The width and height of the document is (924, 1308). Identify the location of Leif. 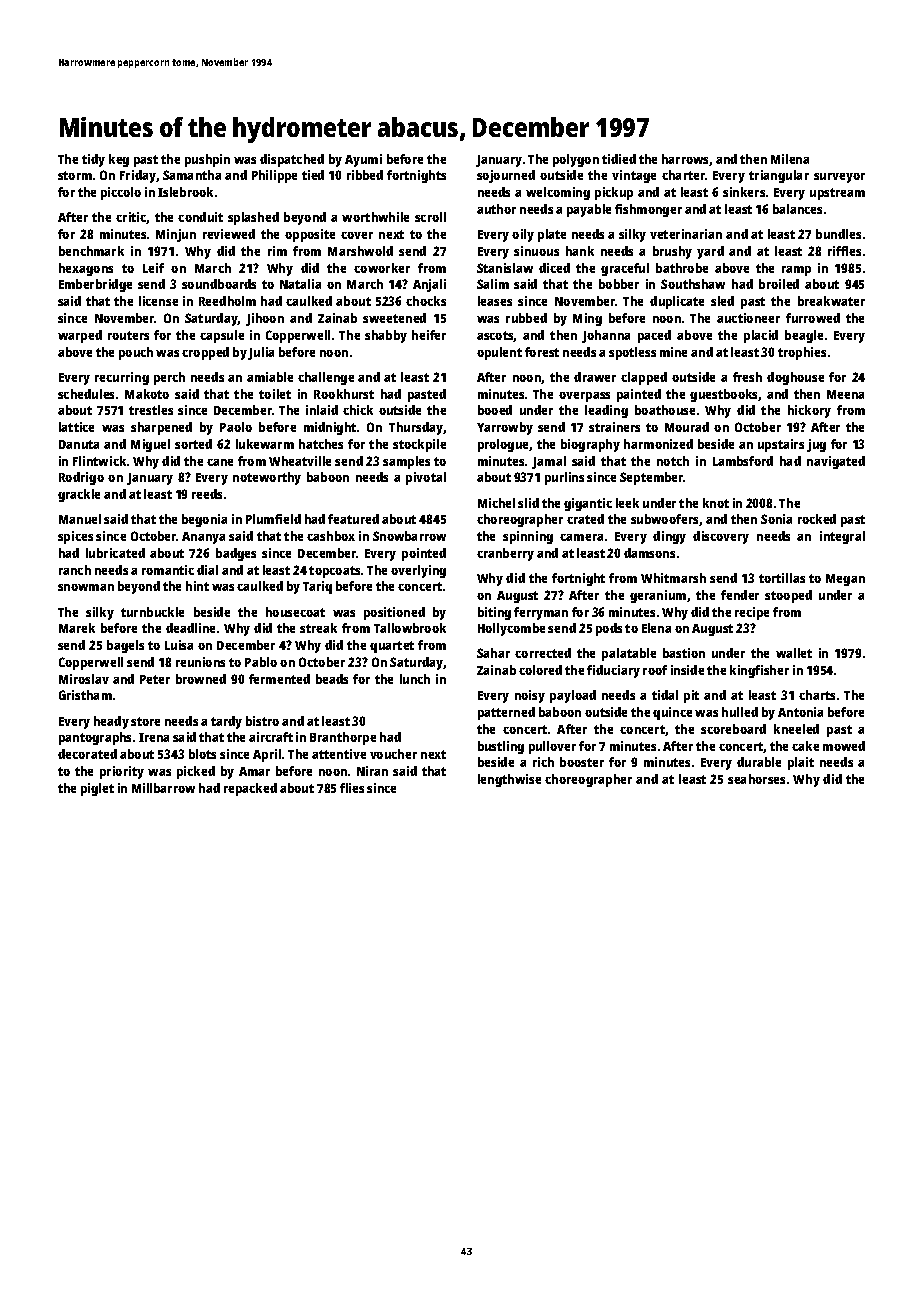
(153, 268).
